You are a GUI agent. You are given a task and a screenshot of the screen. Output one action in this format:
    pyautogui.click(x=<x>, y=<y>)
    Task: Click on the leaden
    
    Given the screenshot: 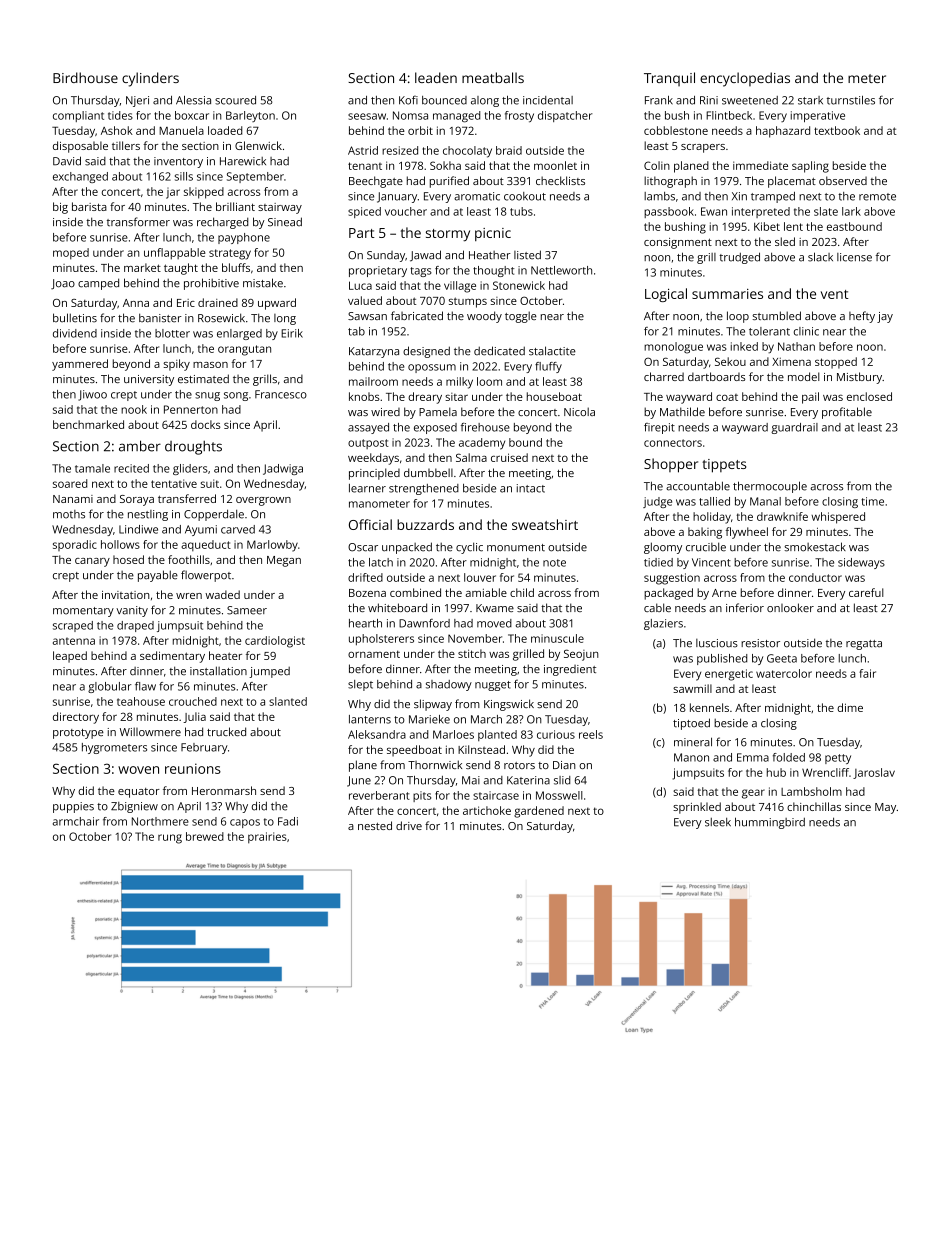 What is the action you would take?
    pyautogui.click(x=436, y=77)
